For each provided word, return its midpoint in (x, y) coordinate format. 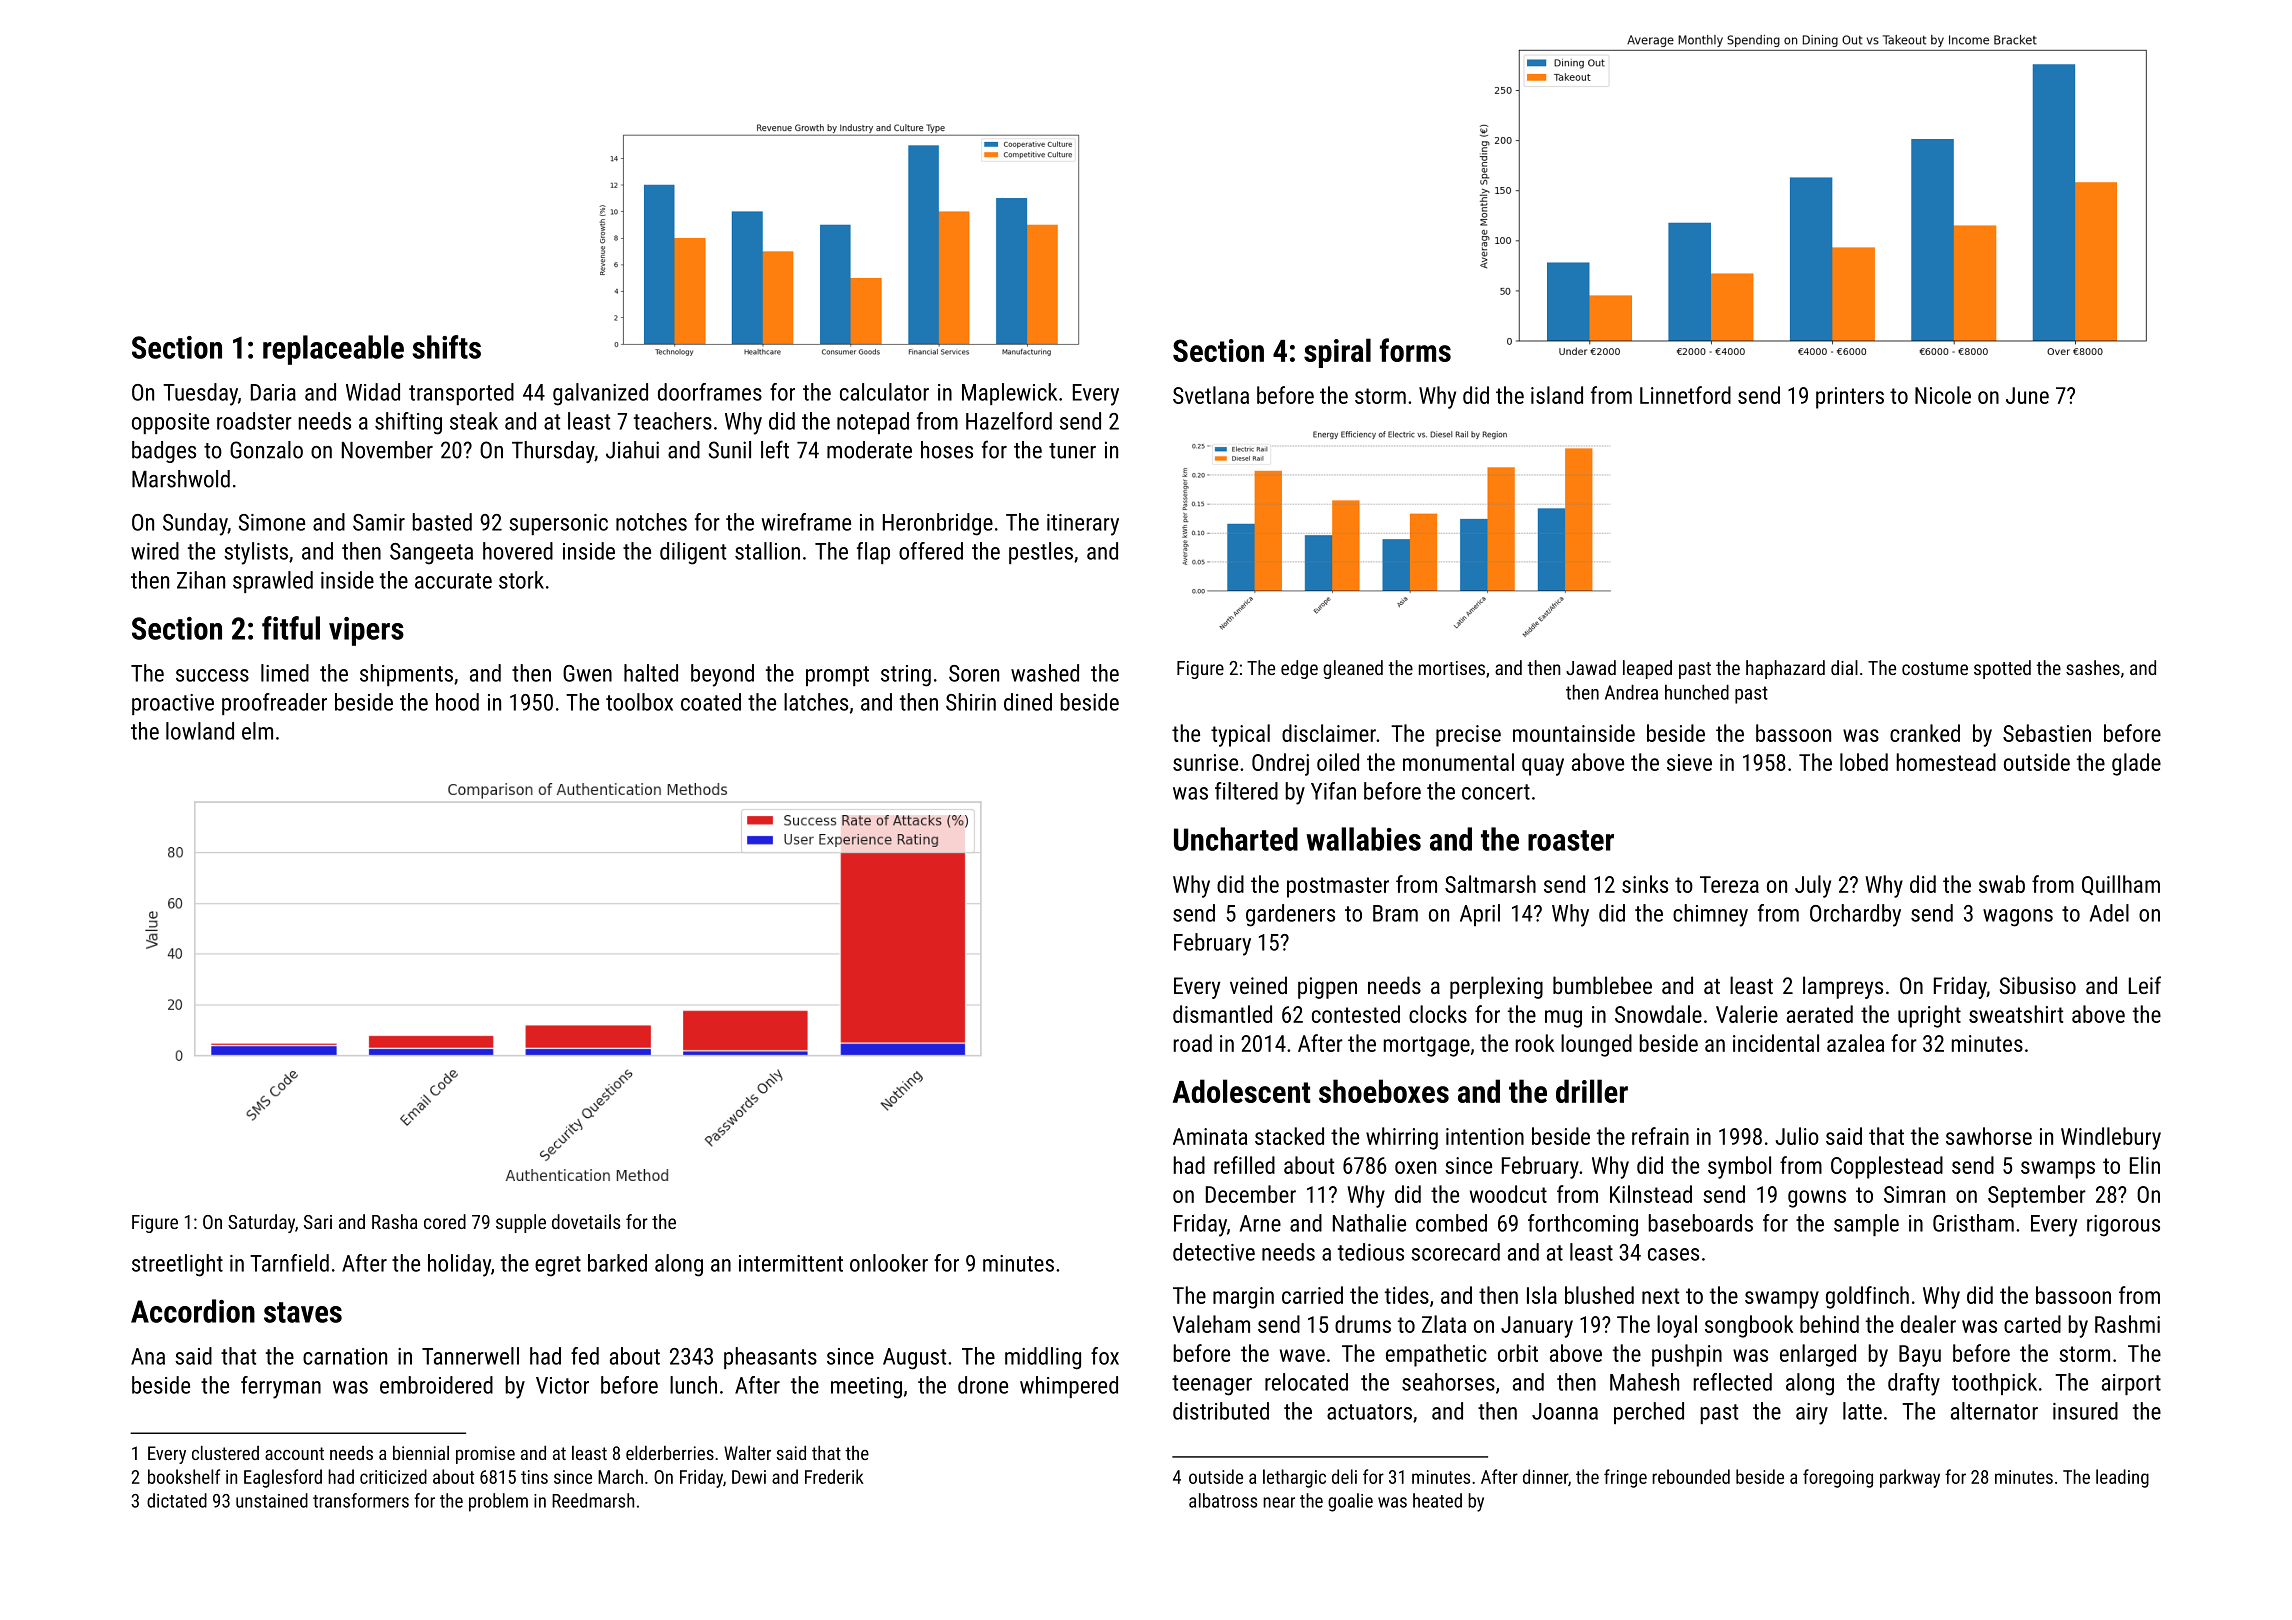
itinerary (1083, 525)
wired (155, 551)
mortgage (1427, 1046)
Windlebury (2111, 1138)
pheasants (770, 1358)
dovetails (586, 1221)
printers (1850, 398)
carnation (345, 1356)
